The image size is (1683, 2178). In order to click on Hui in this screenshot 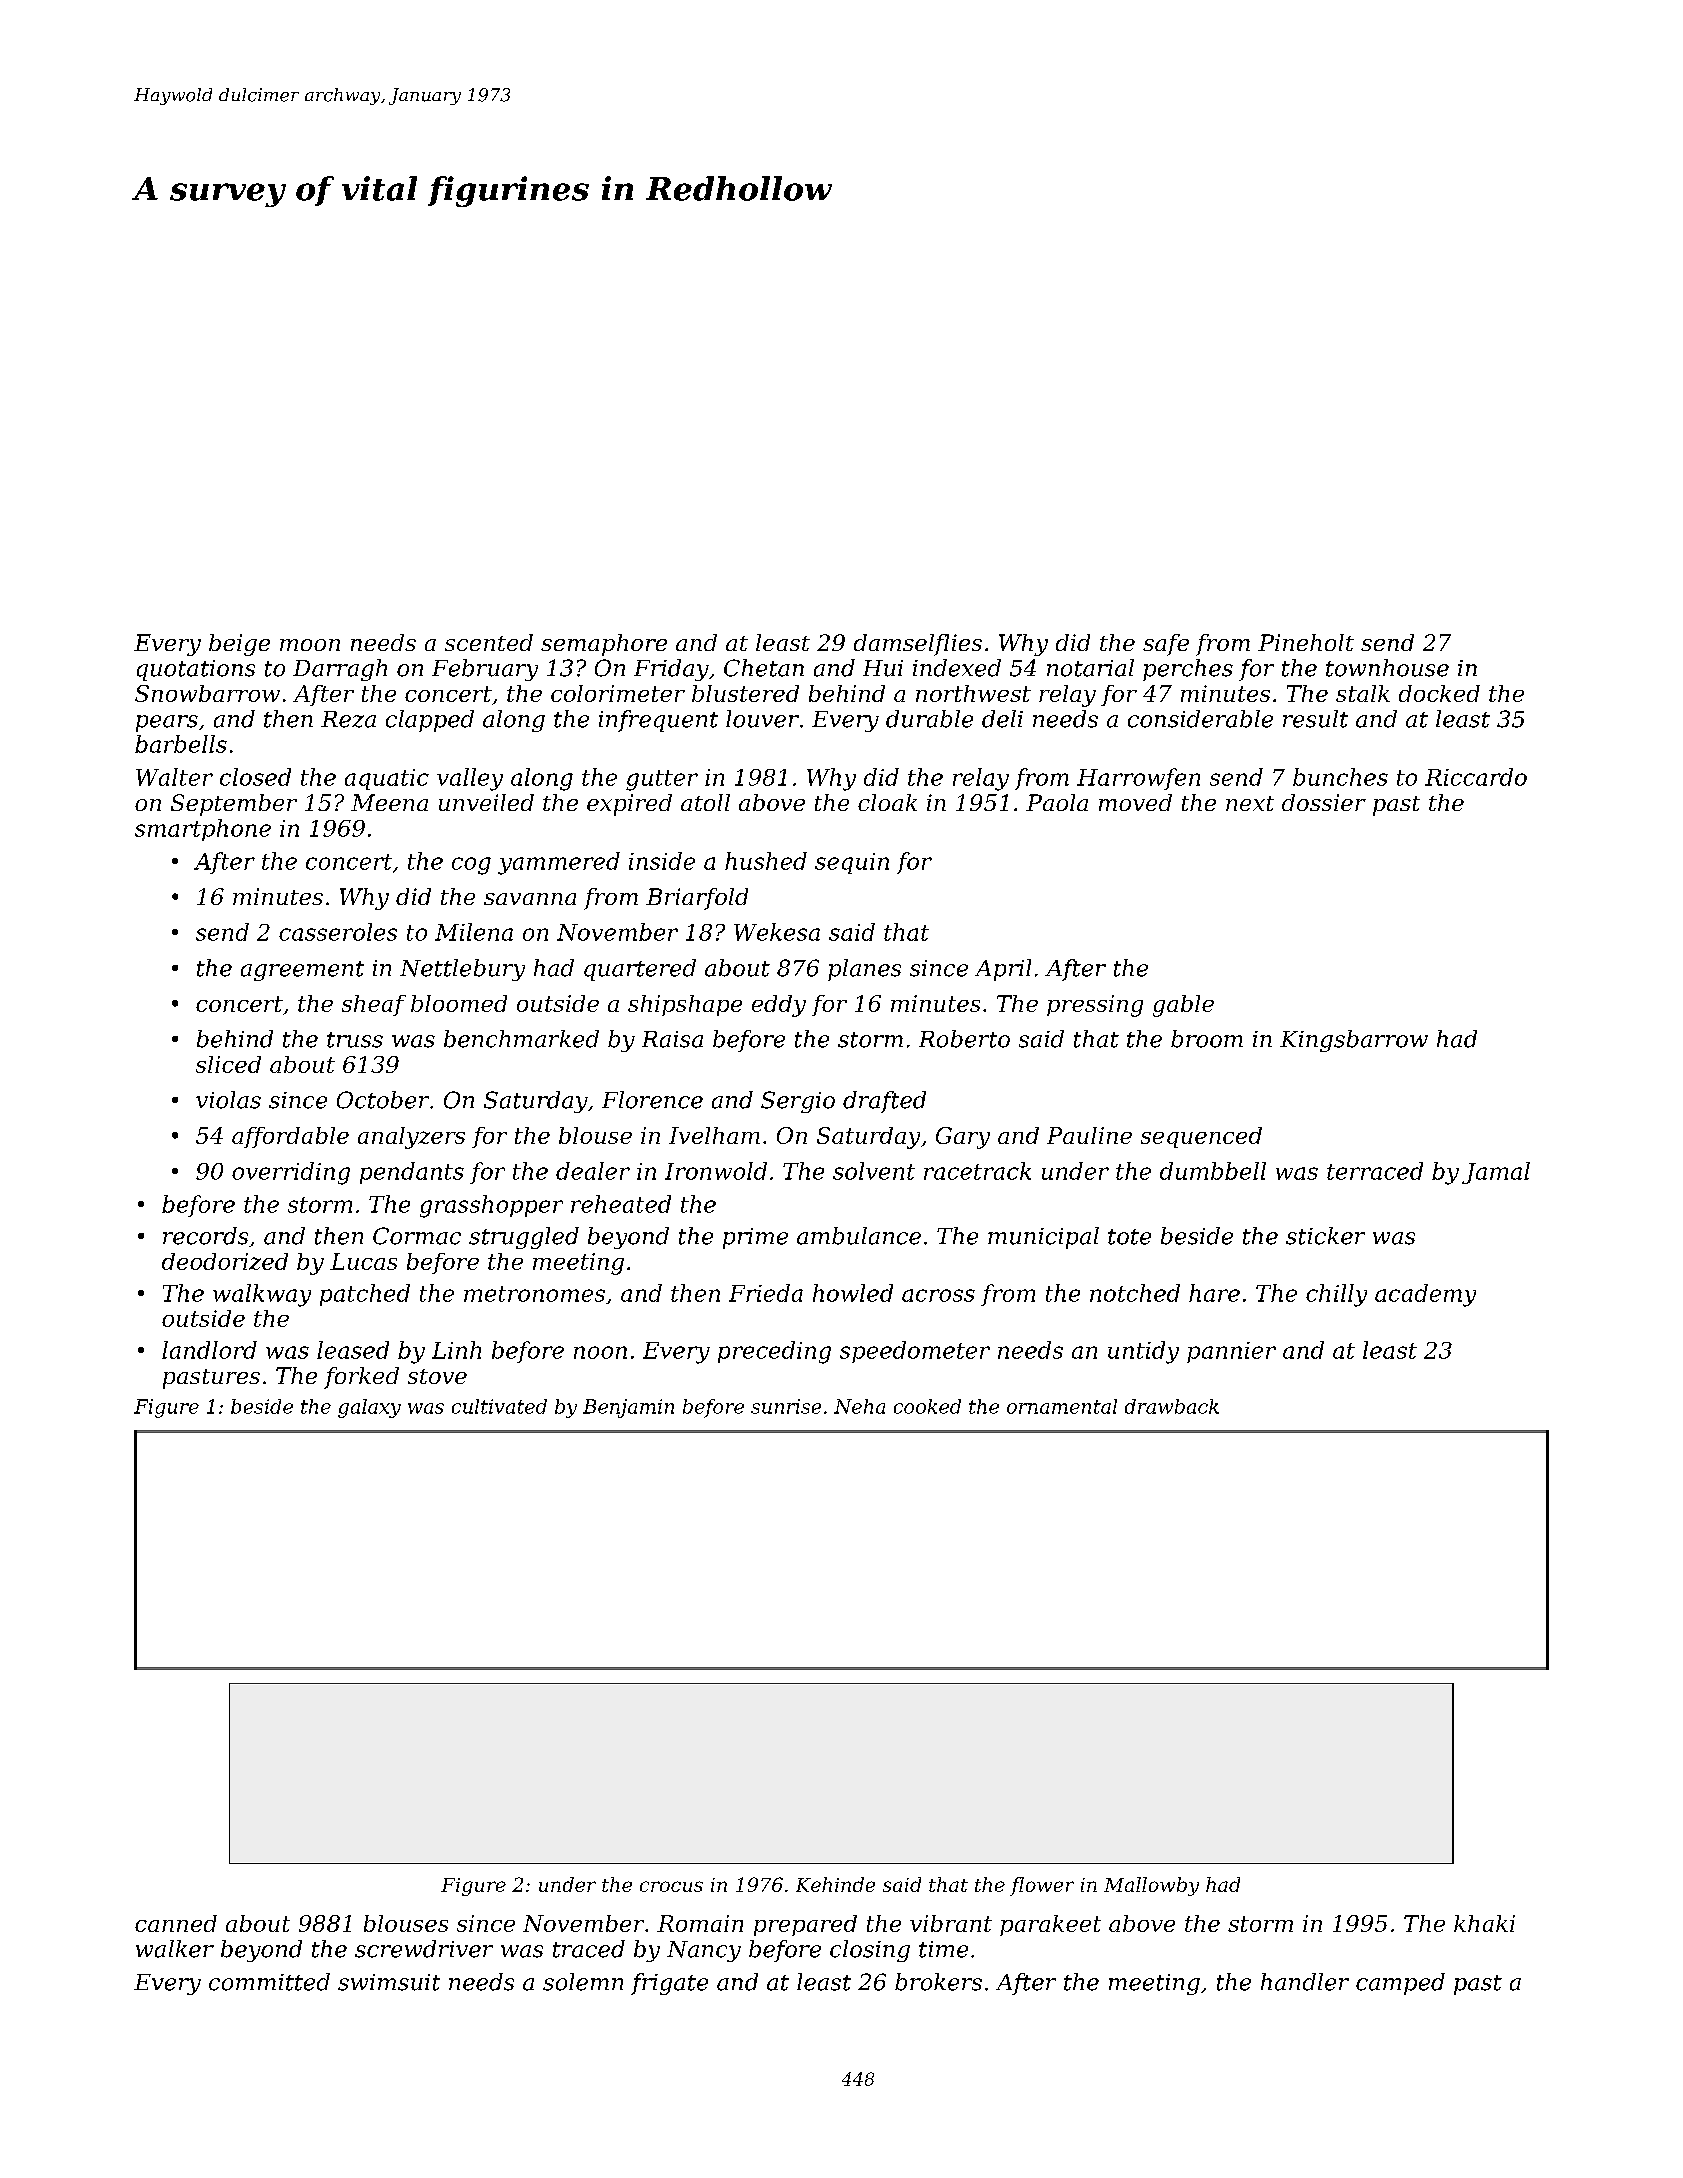, I will do `click(883, 668)`.
